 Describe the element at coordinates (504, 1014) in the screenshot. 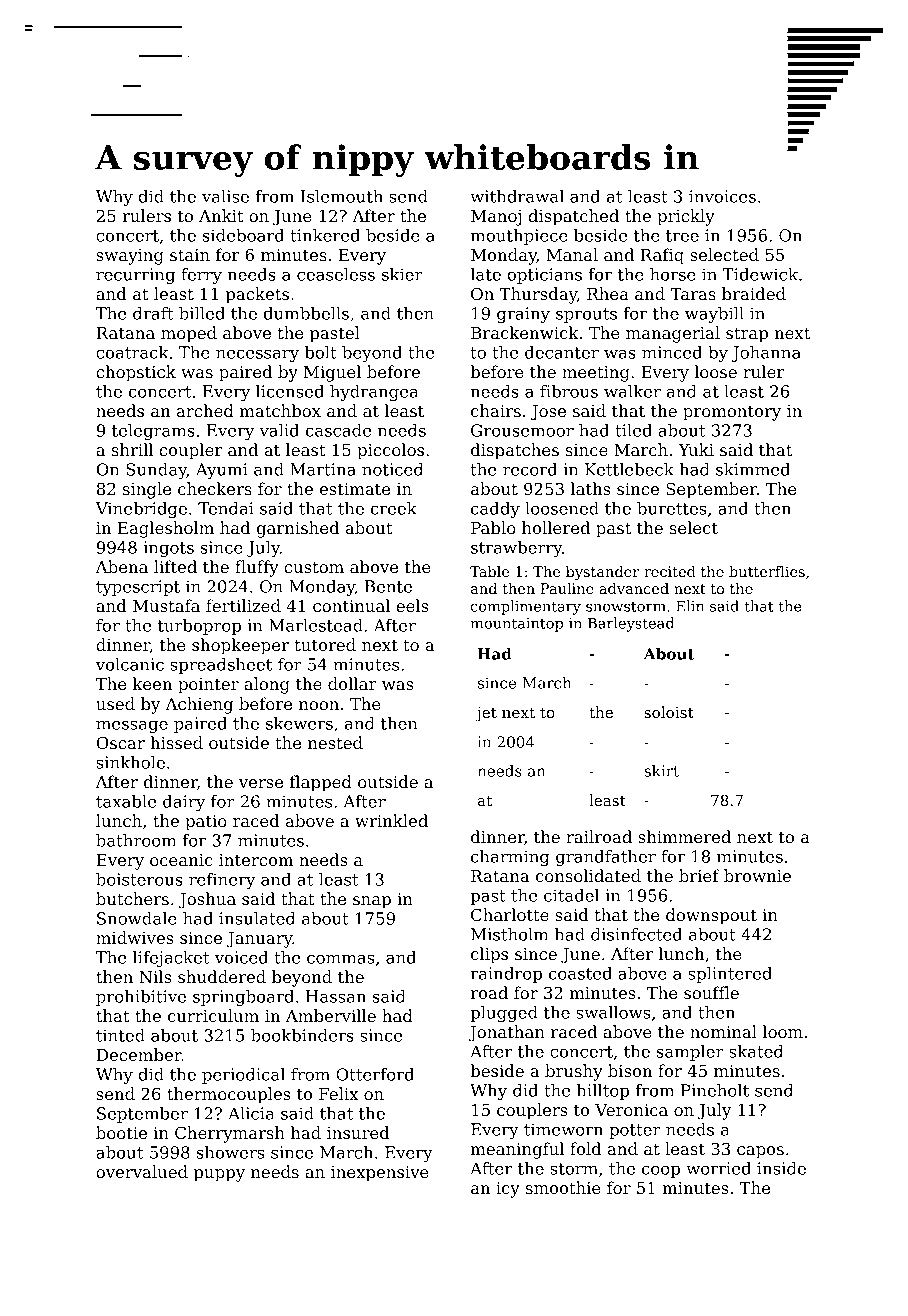

I see `plugged` at that location.
